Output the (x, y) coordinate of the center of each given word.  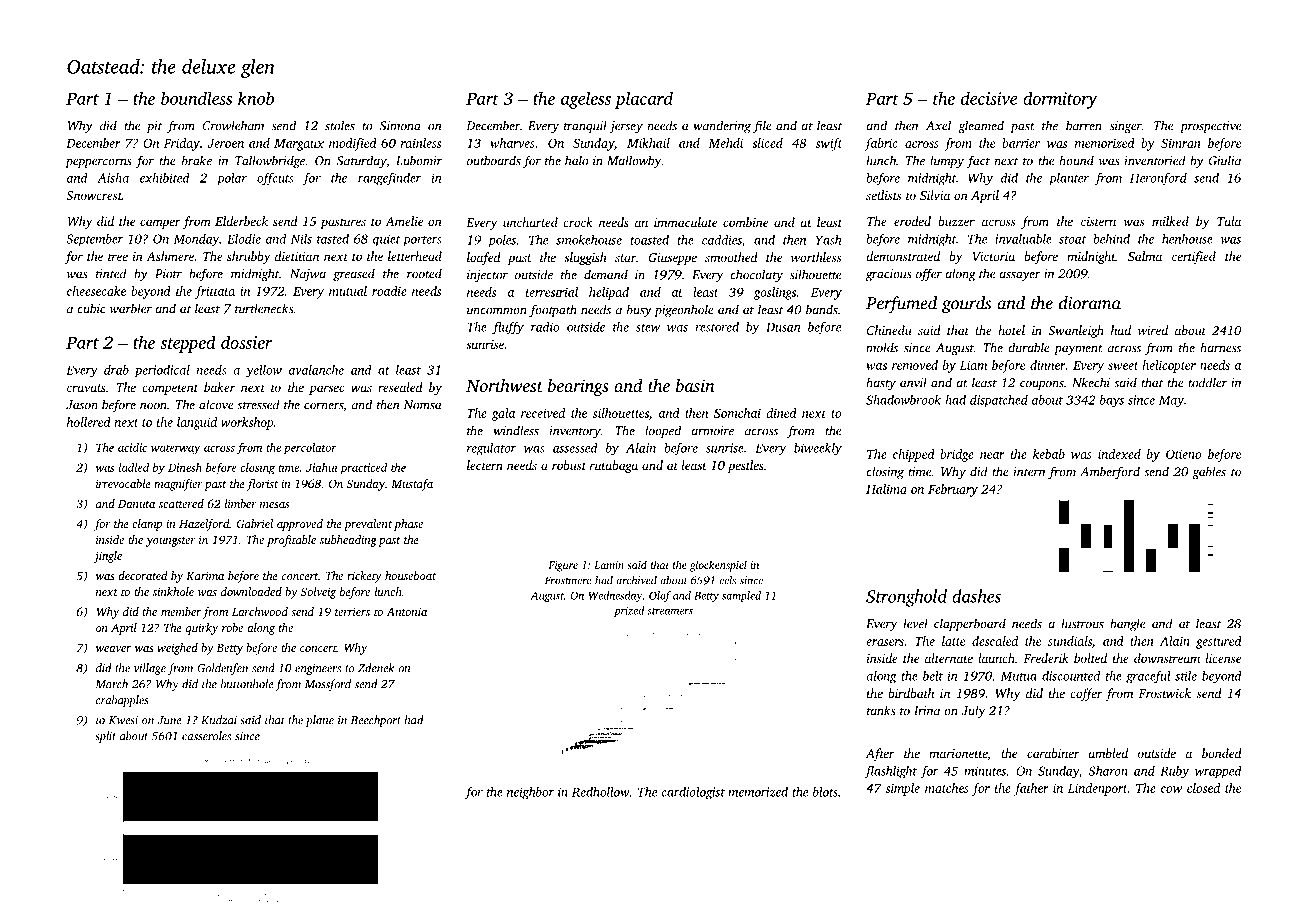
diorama (1090, 303)
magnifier (178, 485)
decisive (989, 98)
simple (903, 789)
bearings (578, 387)
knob (256, 98)
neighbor (530, 793)
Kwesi (123, 720)
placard (644, 100)
